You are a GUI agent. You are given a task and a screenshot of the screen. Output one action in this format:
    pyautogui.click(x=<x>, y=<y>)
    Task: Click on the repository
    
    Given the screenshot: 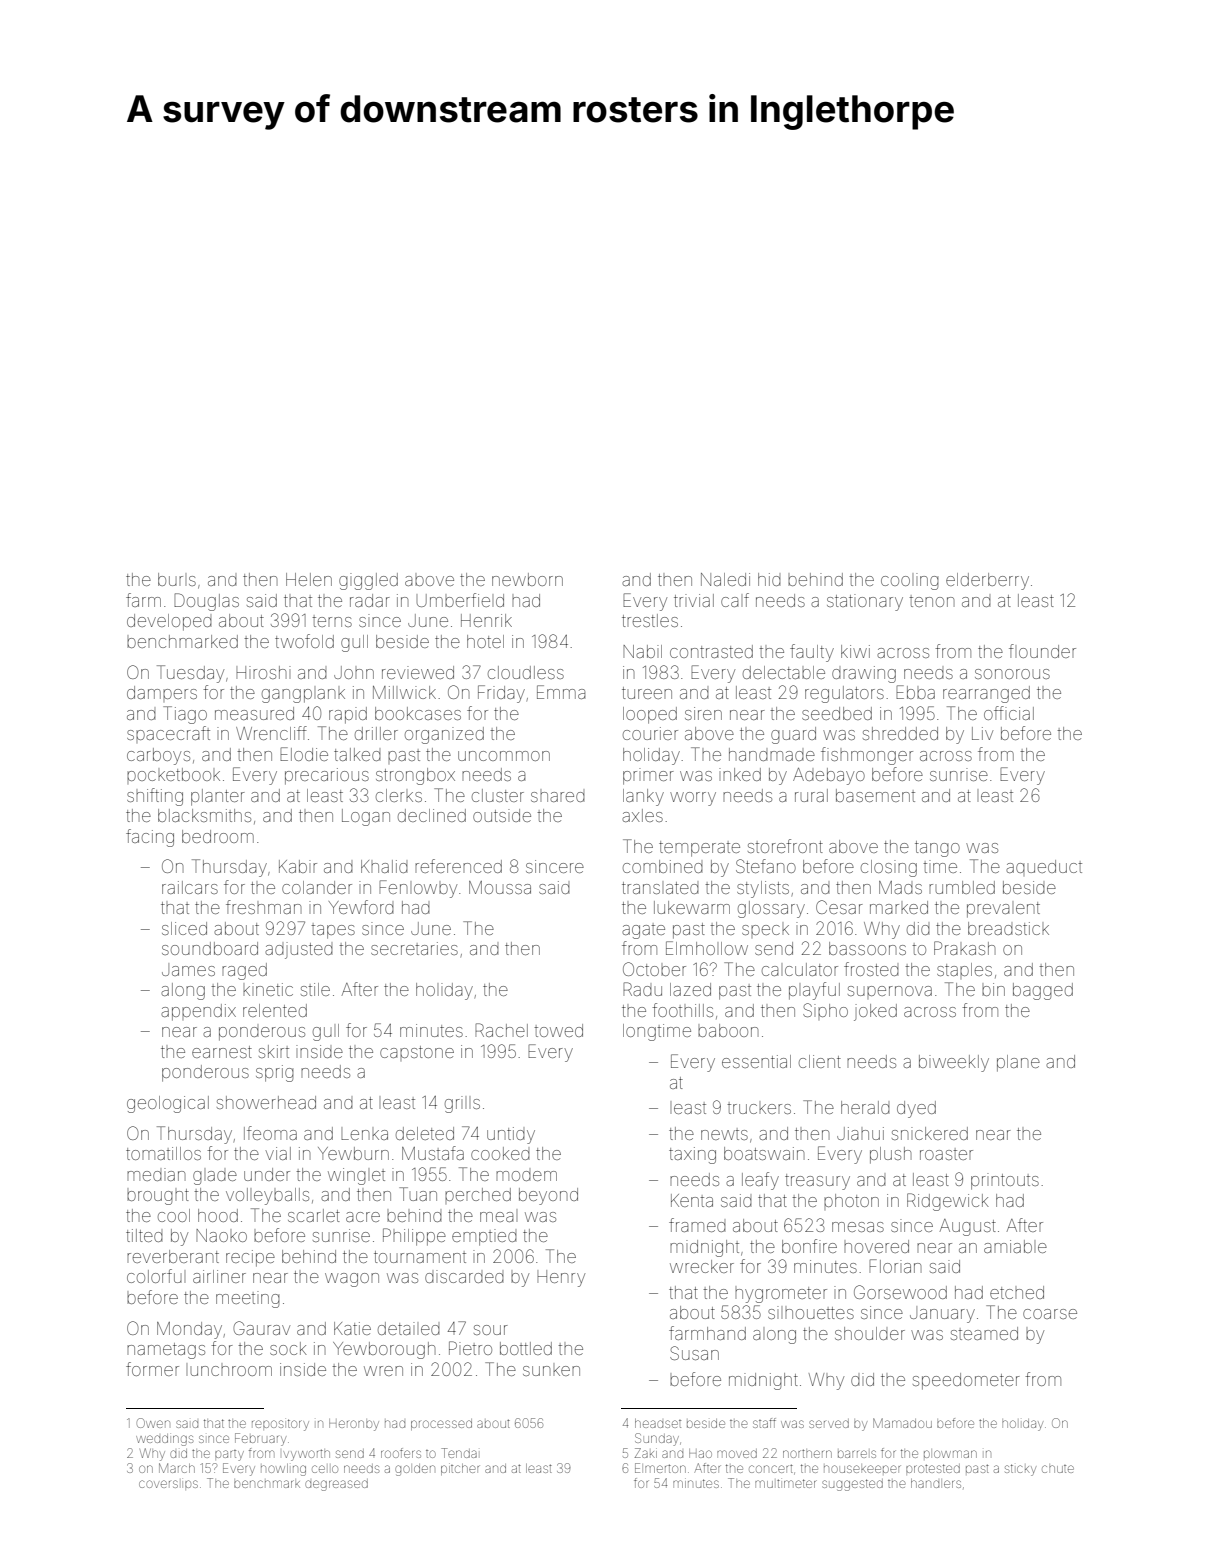 What is the action you would take?
    pyautogui.click(x=280, y=1425)
